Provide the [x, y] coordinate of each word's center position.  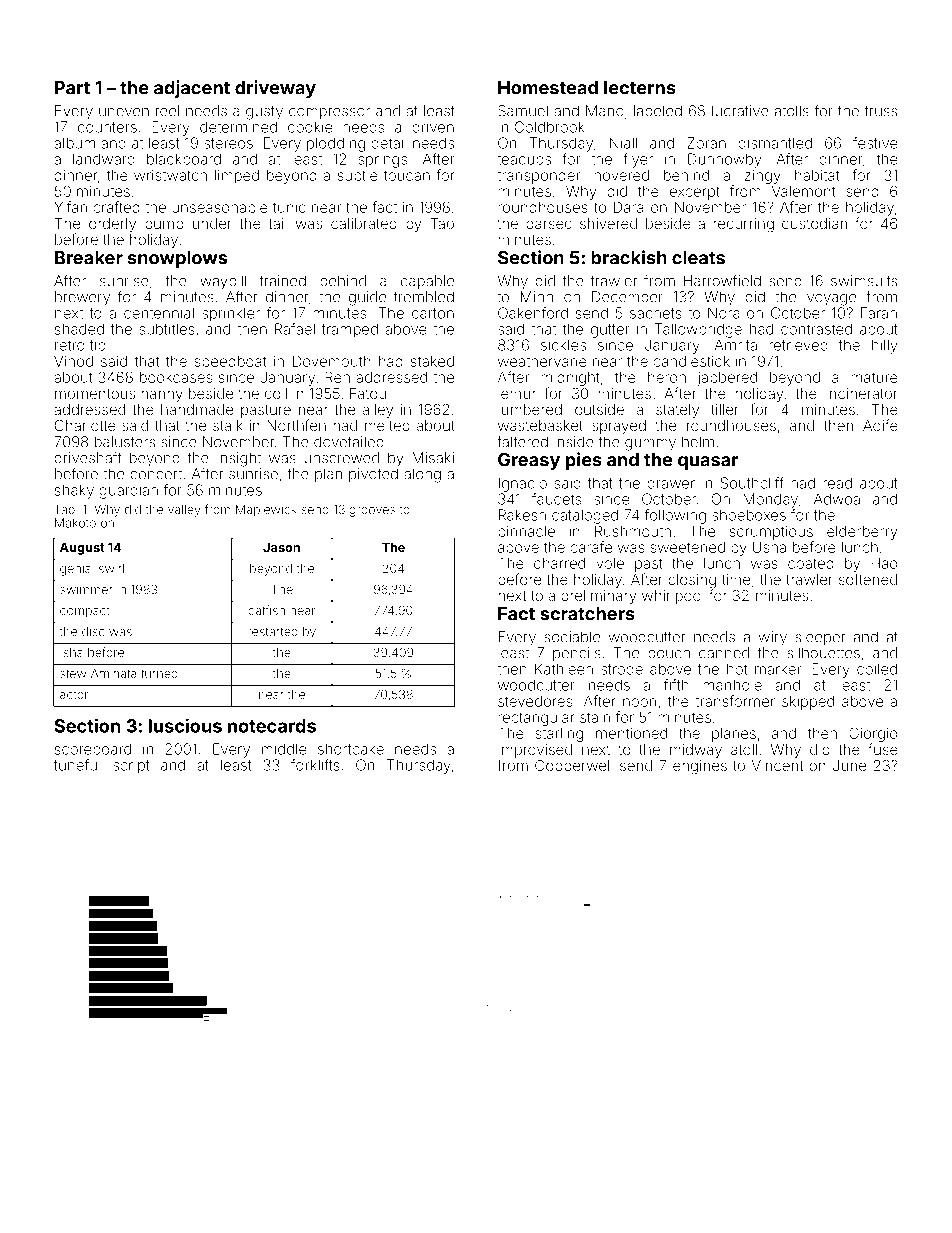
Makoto [75, 523]
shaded [79, 329]
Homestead [548, 88]
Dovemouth [332, 361]
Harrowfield [722, 280]
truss [881, 111]
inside [574, 442]
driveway [275, 89]
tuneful [77, 765]
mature [874, 377]
